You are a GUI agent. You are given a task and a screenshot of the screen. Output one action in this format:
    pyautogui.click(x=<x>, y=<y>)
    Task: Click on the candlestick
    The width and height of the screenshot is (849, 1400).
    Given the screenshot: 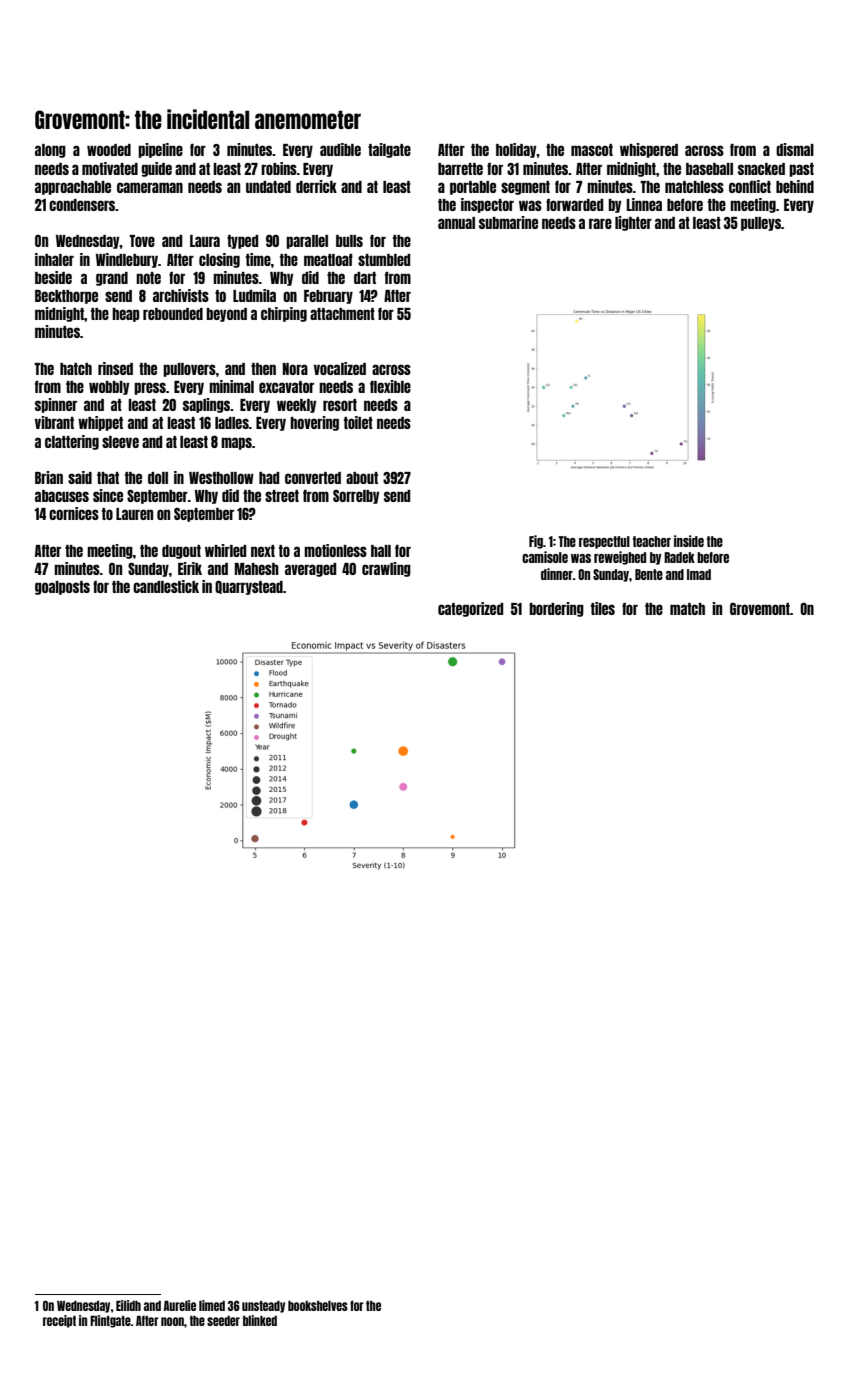 What is the action you would take?
    pyautogui.click(x=166, y=586)
